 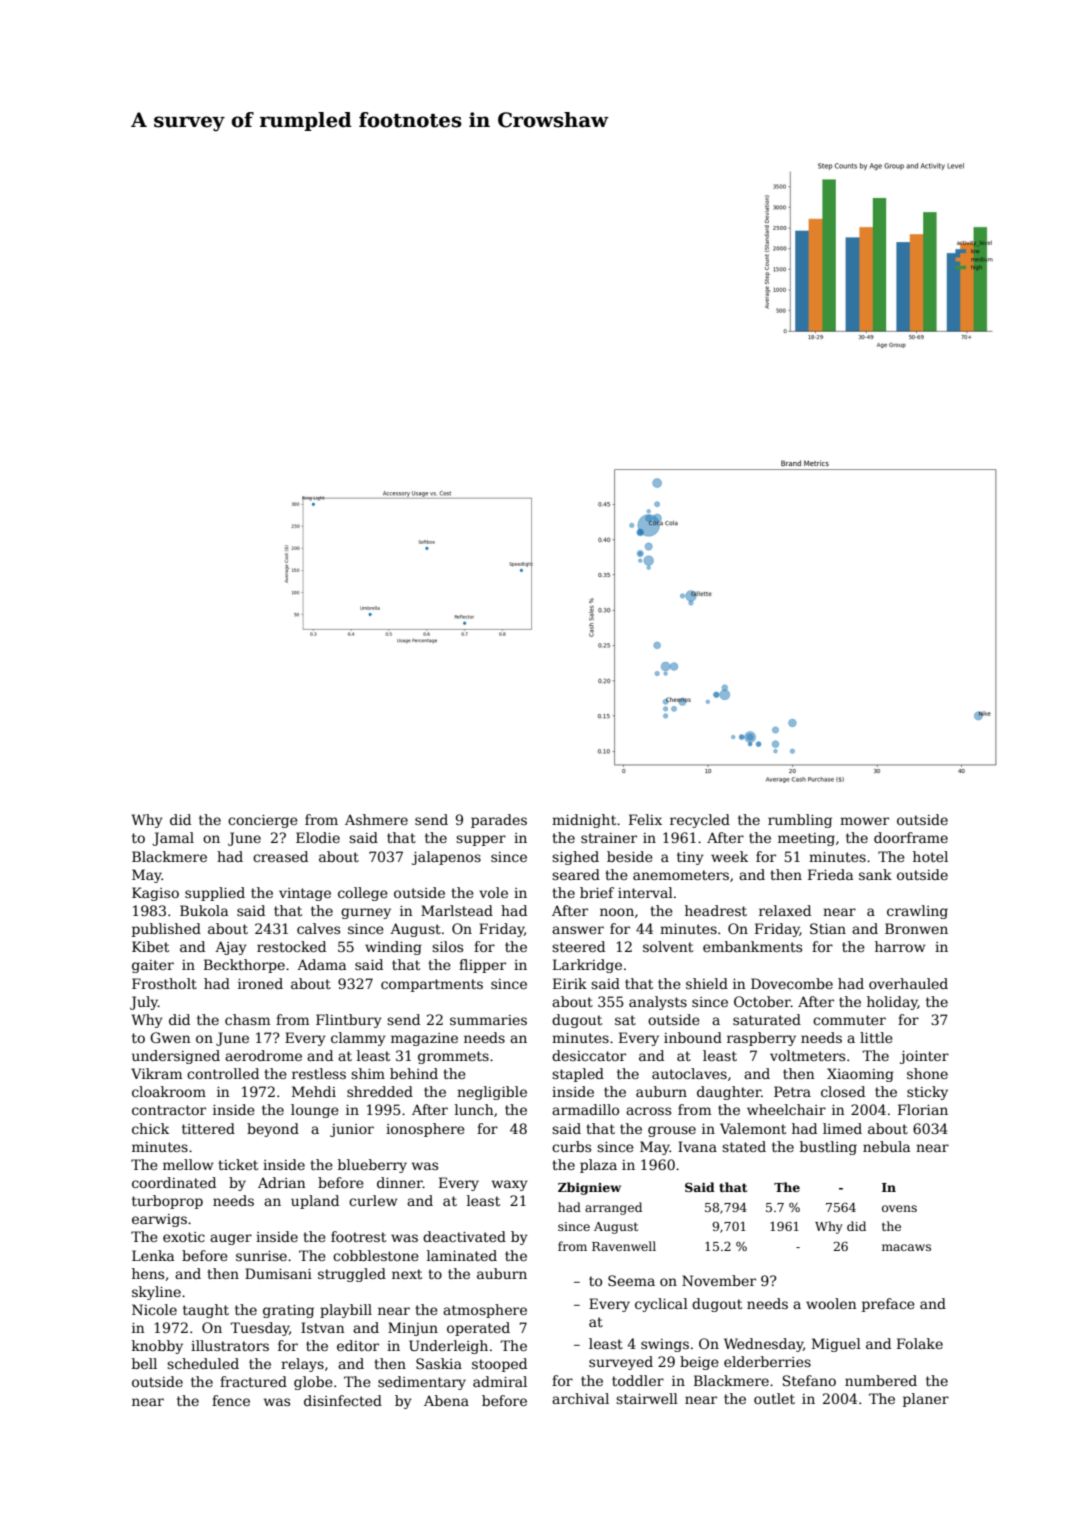 What do you see at coordinates (231, 1400) in the page?
I see `fence` at bounding box center [231, 1400].
